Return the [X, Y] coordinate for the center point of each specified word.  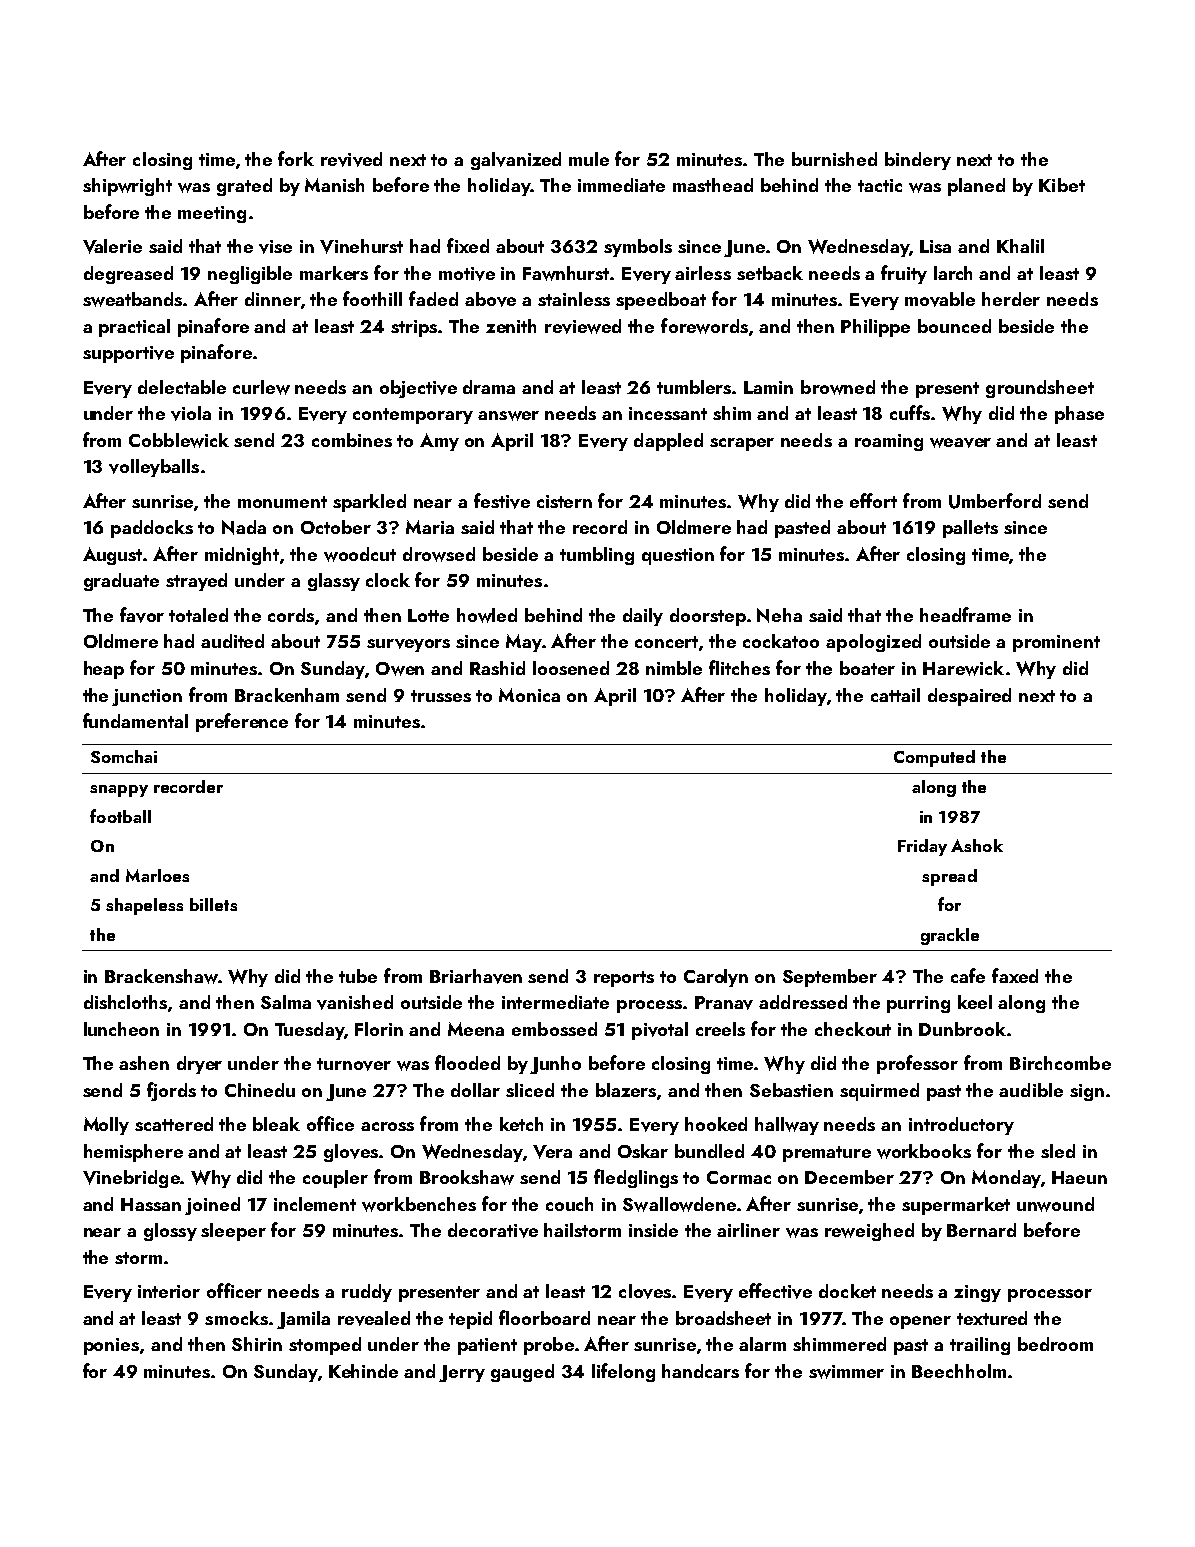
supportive [128, 354]
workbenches [419, 1204]
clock [388, 580]
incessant [668, 413]
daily [643, 617]
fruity [904, 274]
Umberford [995, 501]
